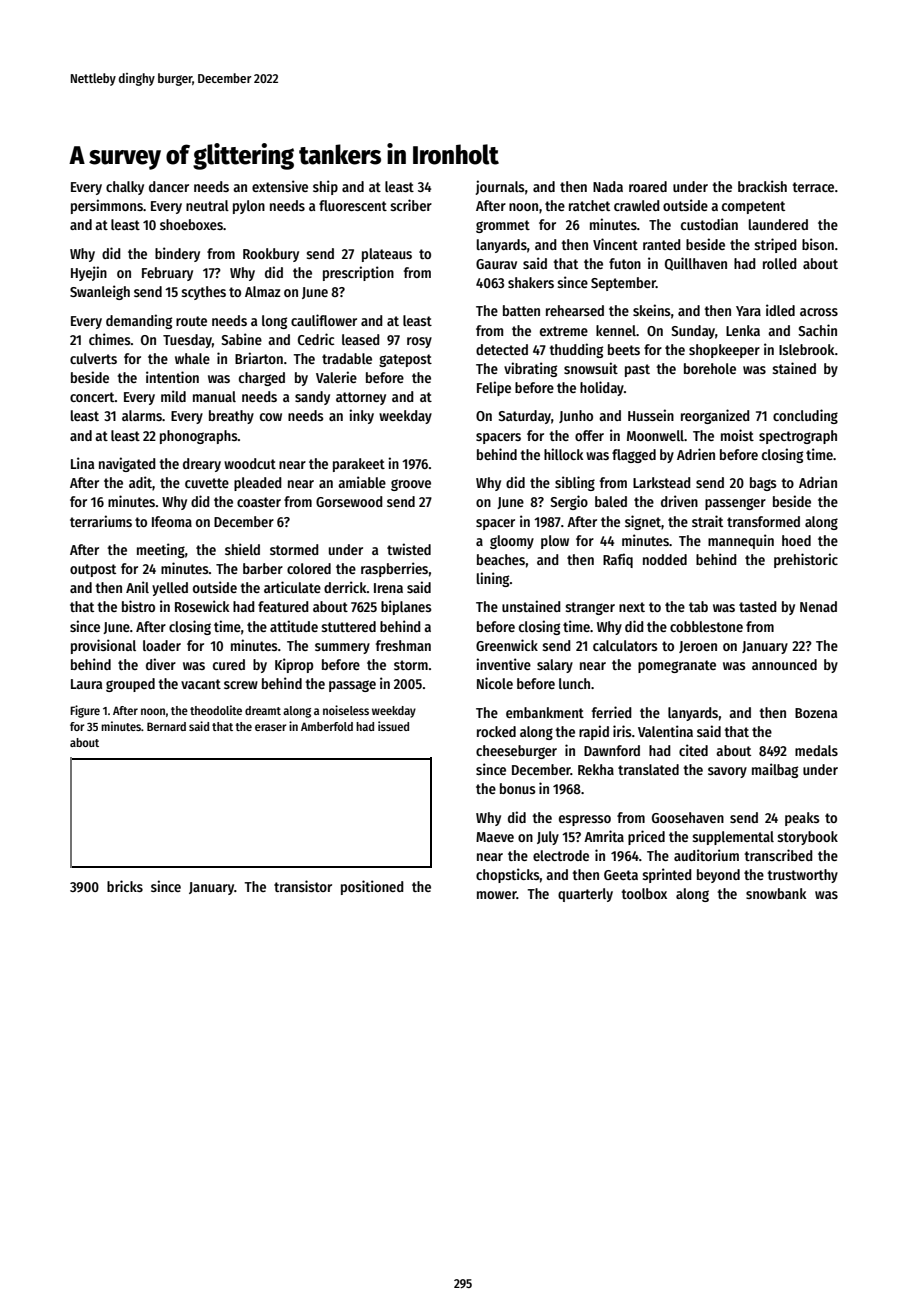 Image resolution: width=908 pixels, height=1316 pixels. Describe the element at coordinates (665, 731) in the document. I see `Valentina` at that location.
